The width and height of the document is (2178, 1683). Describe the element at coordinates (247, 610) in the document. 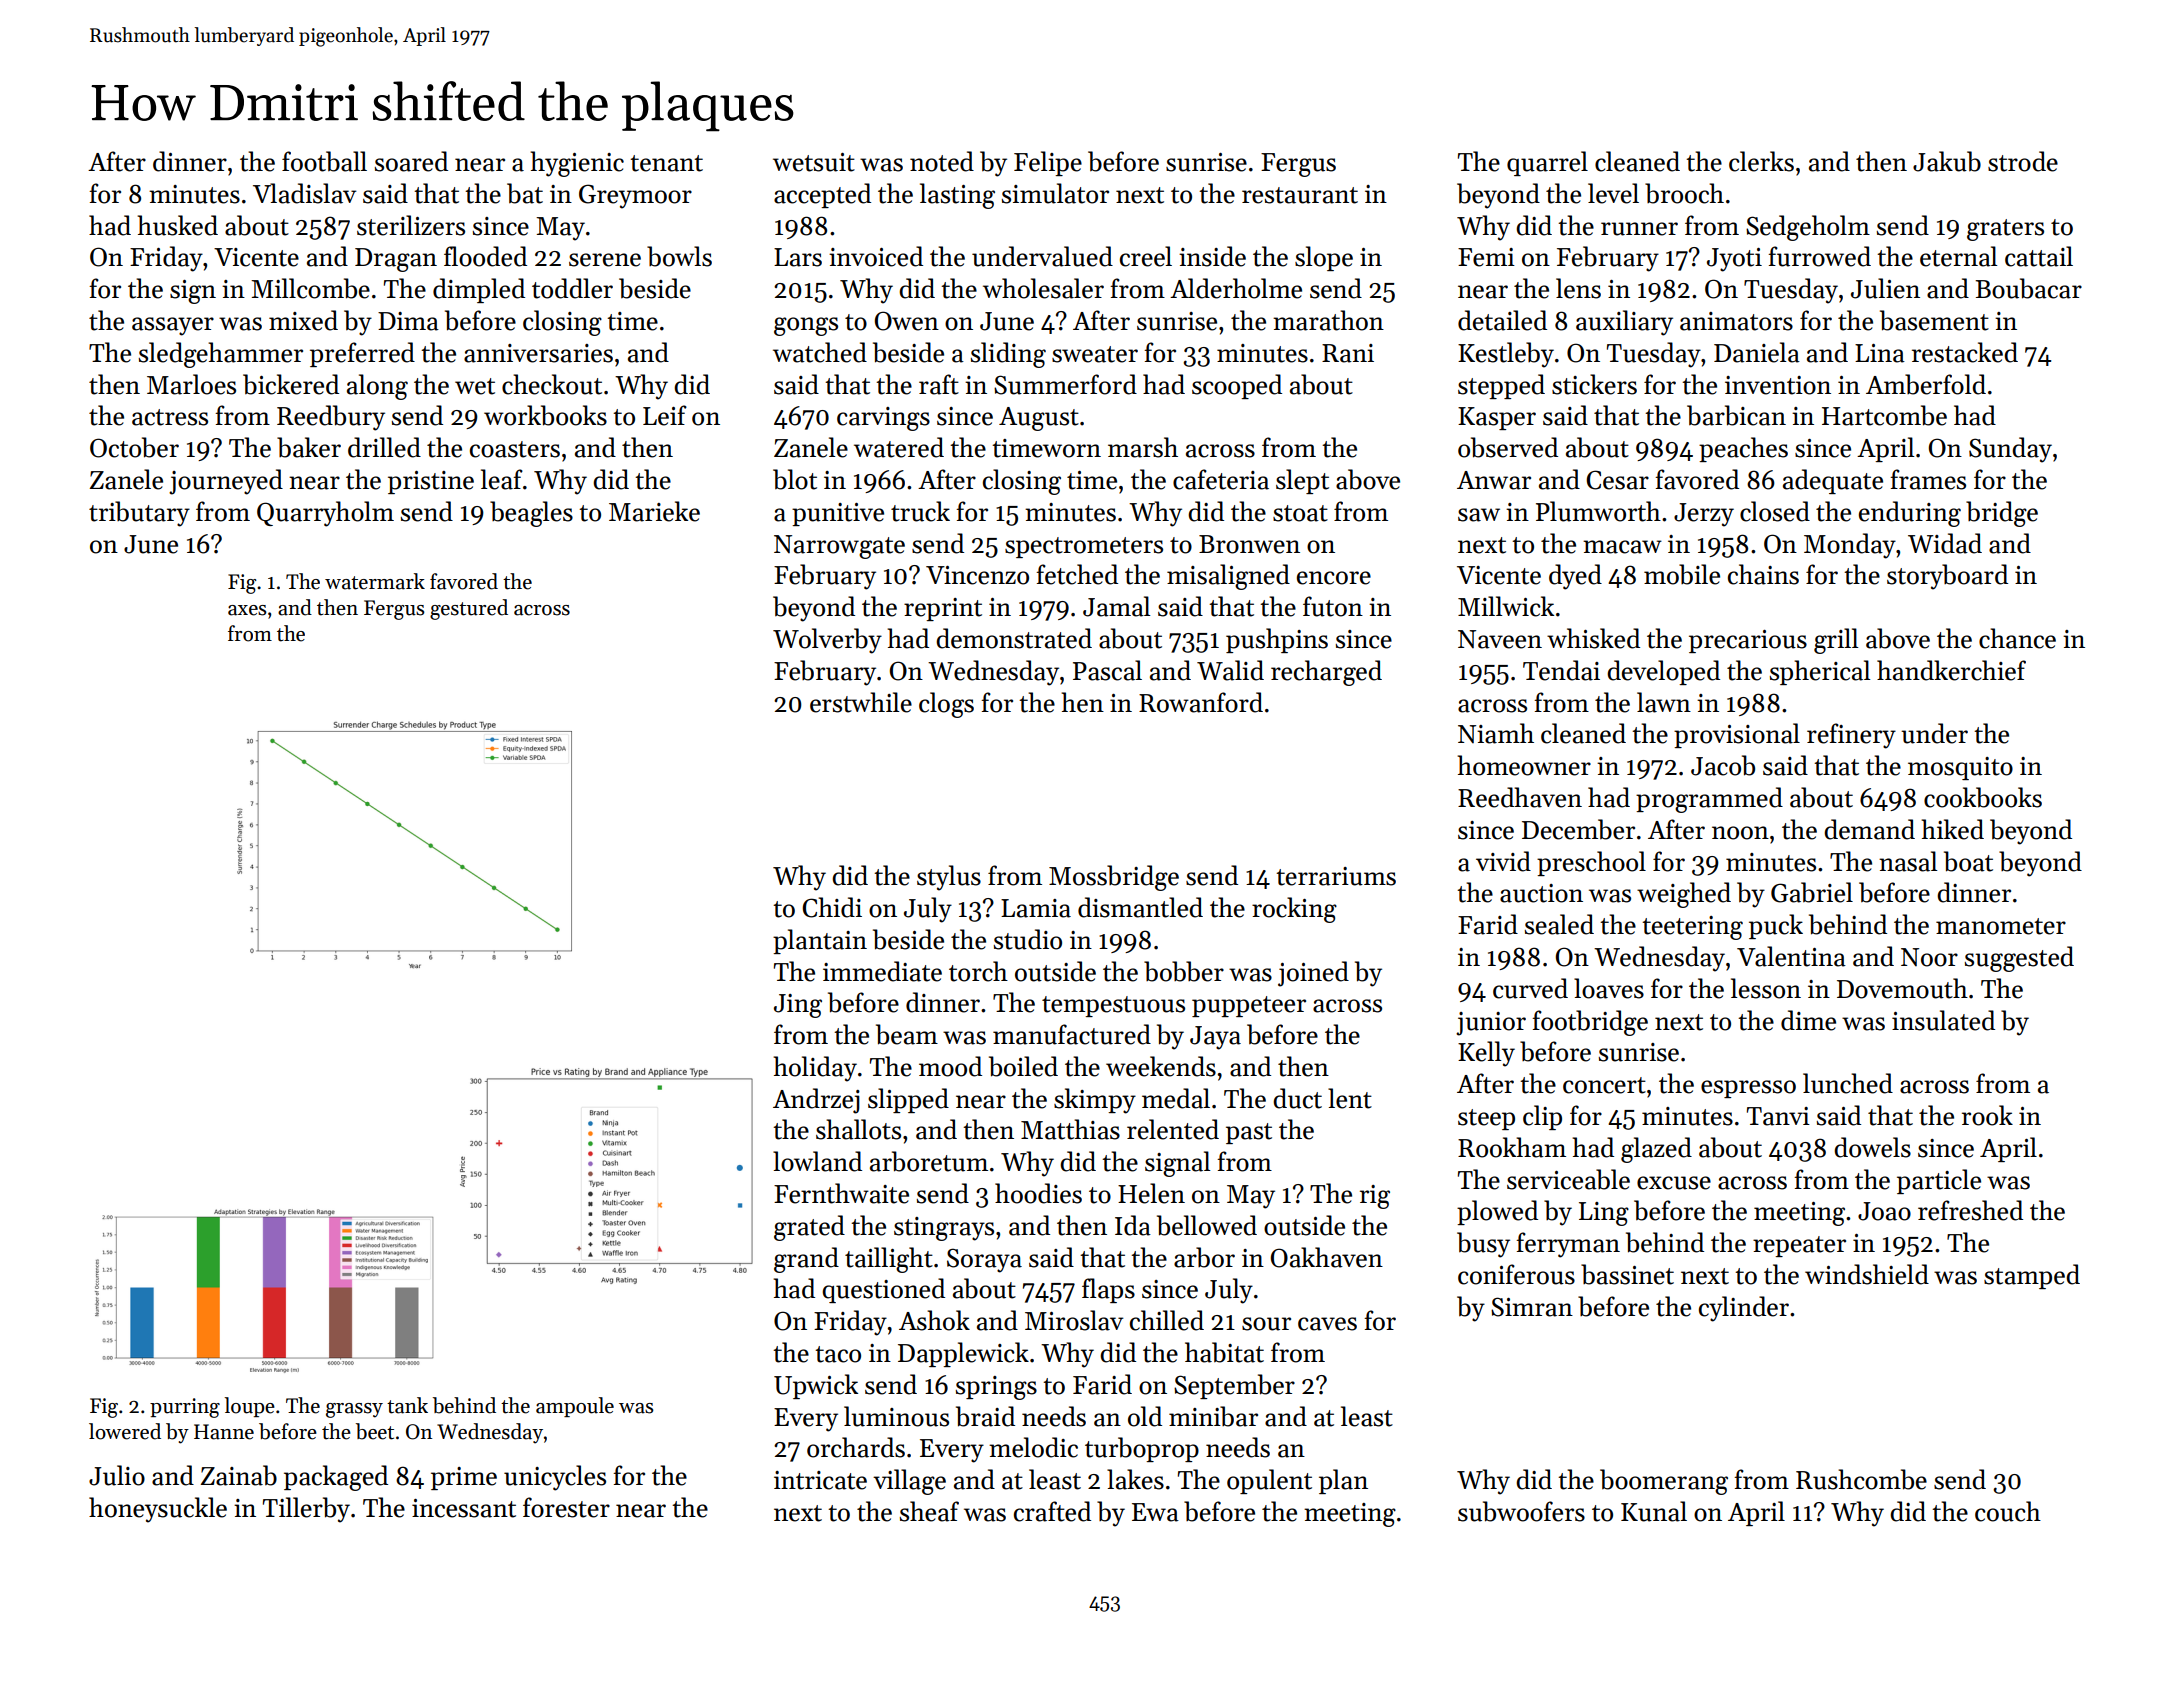

I see `axes` at that location.
